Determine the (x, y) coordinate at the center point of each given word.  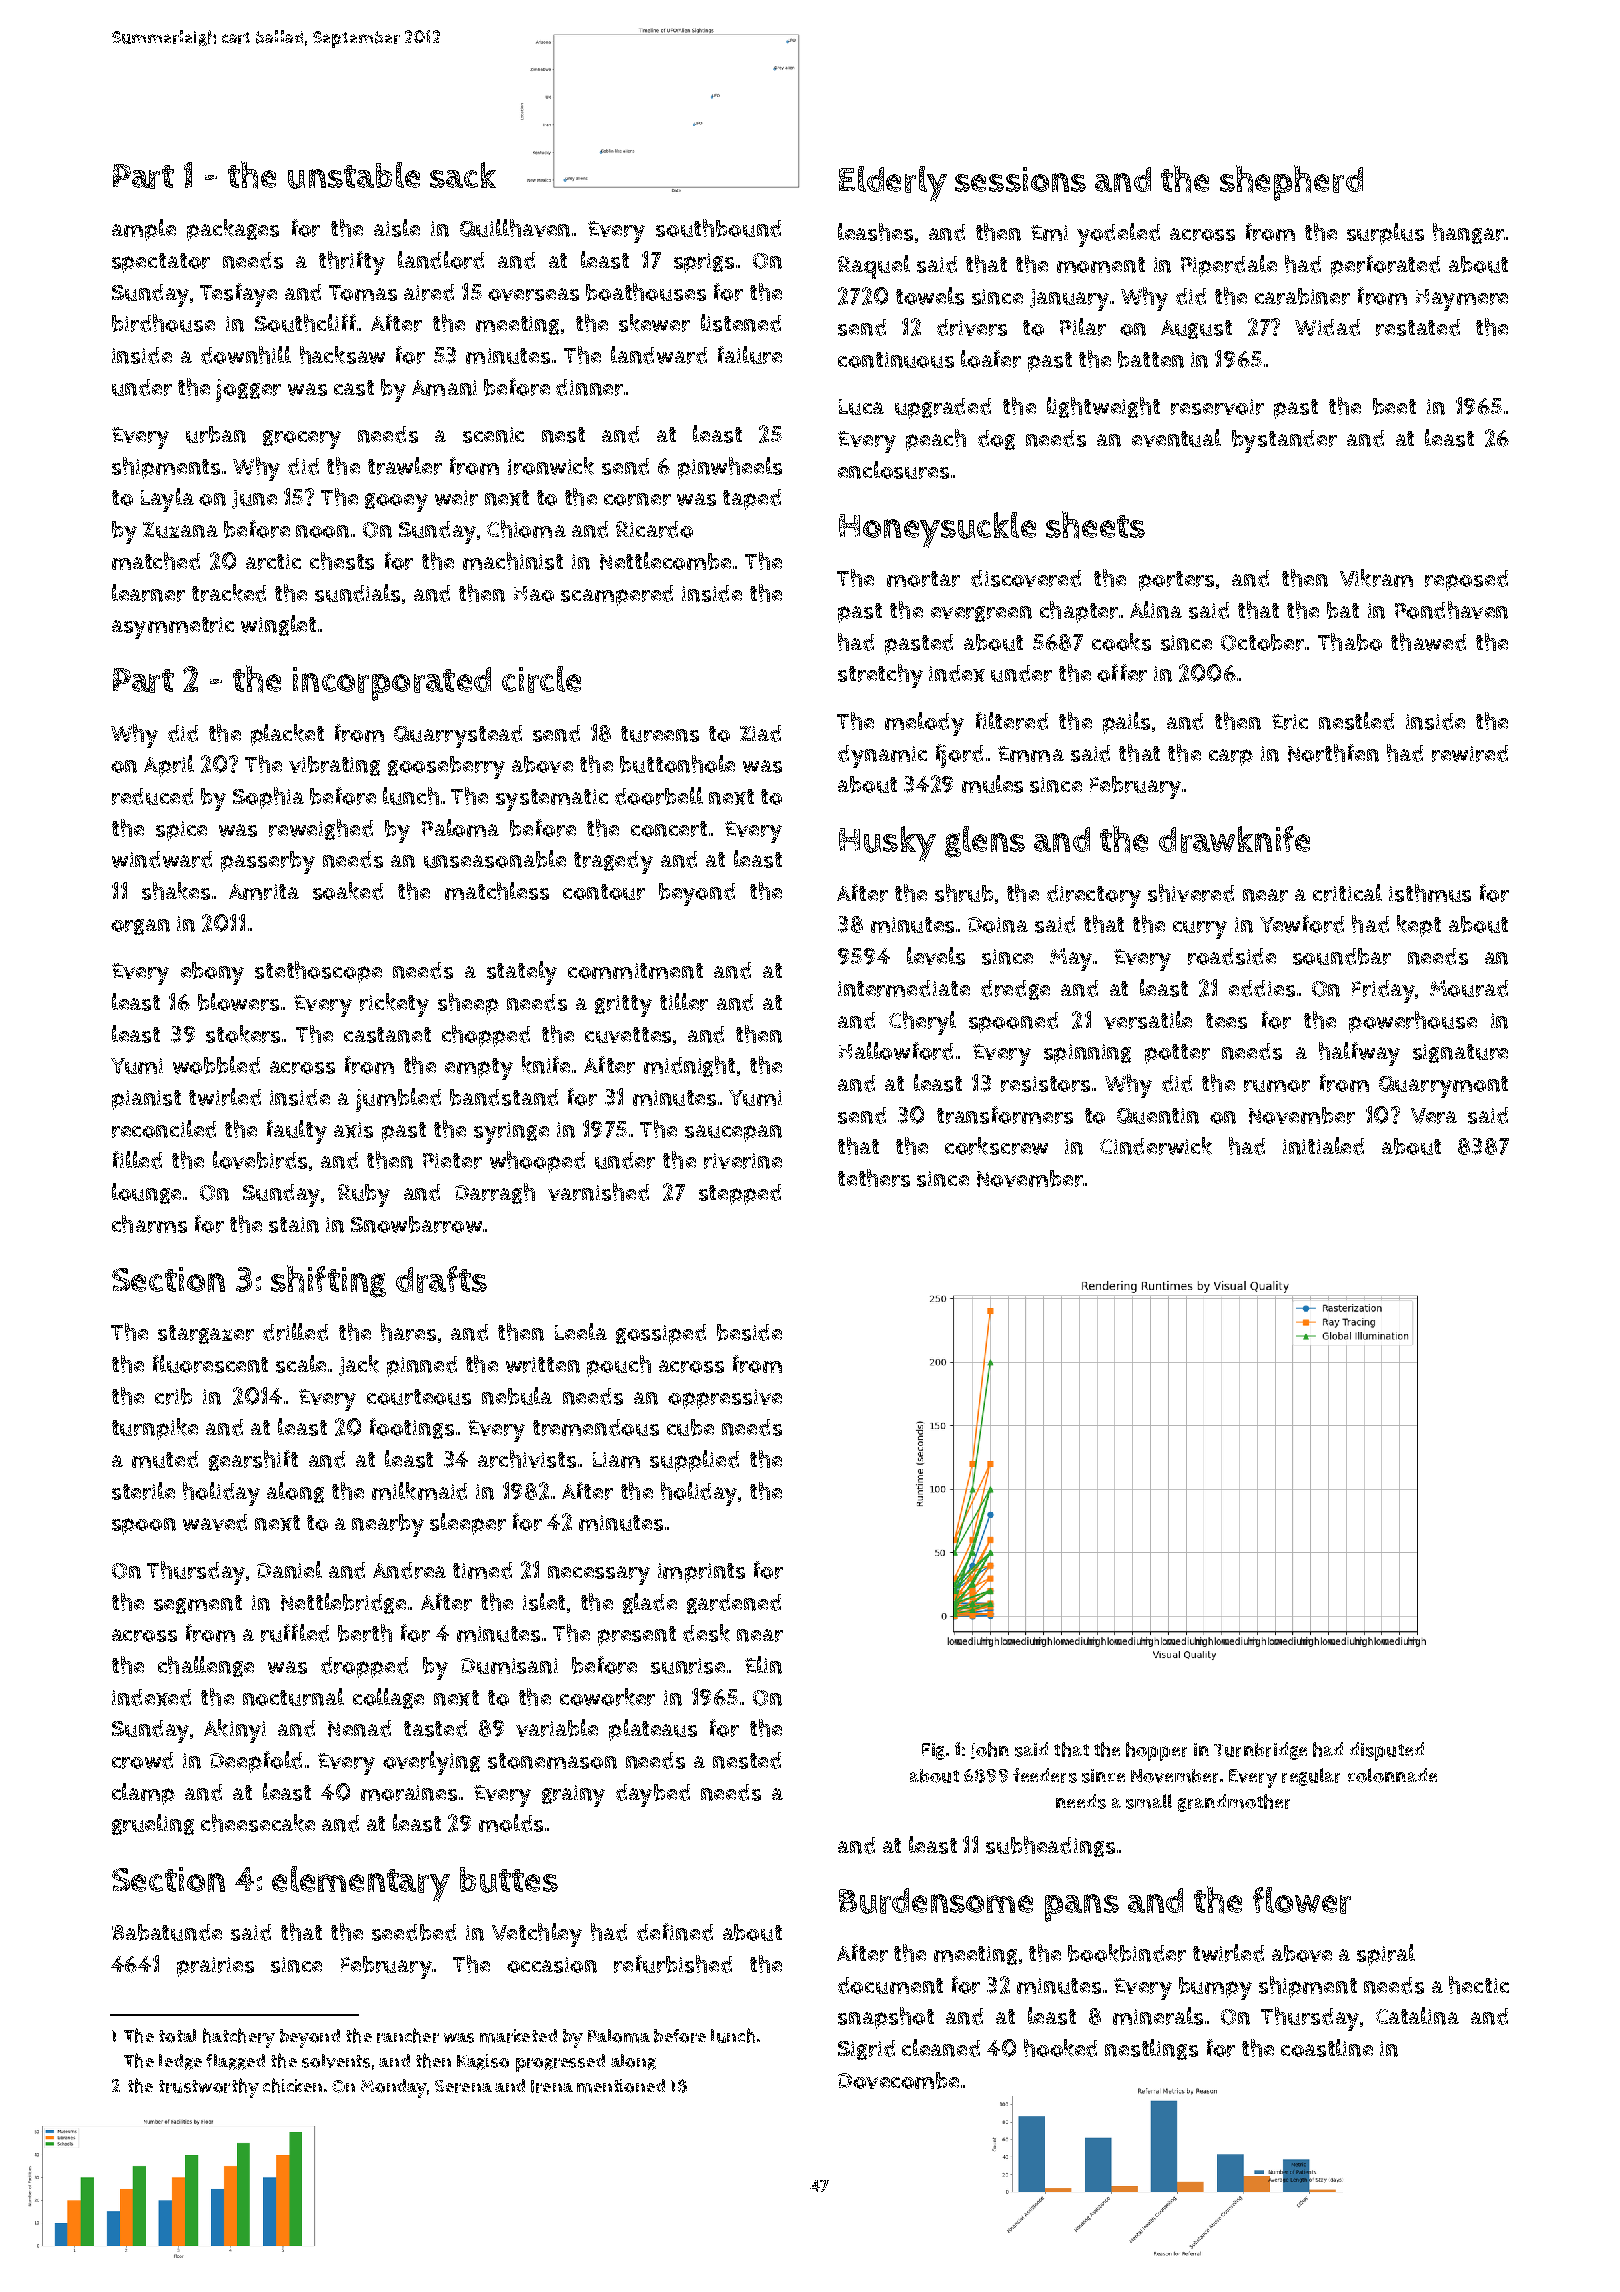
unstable (354, 175)
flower (1302, 1900)
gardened (734, 1604)
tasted (435, 1728)
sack (463, 175)
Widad (1327, 327)
